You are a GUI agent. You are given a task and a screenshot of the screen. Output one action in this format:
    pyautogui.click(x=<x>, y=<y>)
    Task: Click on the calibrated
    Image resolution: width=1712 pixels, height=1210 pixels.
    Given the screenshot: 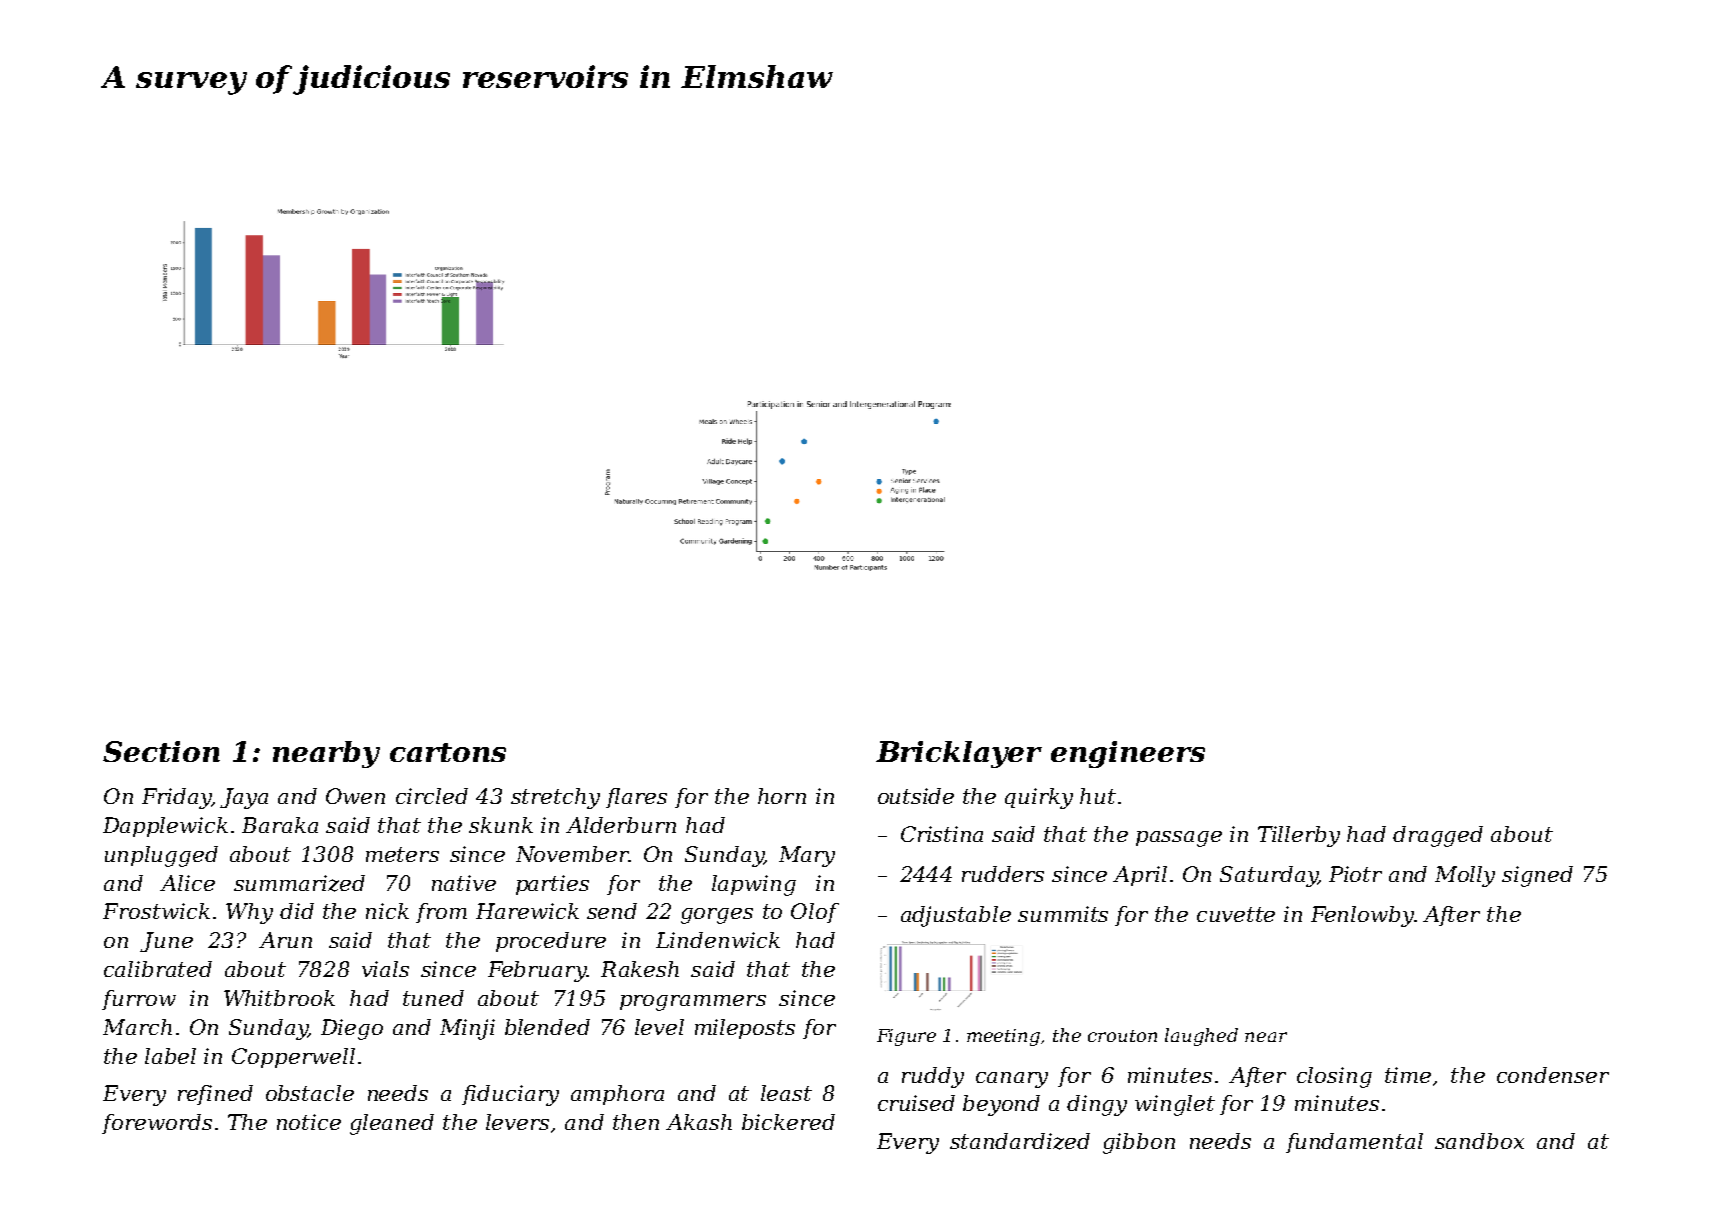 What is the action you would take?
    pyautogui.click(x=158, y=969)
